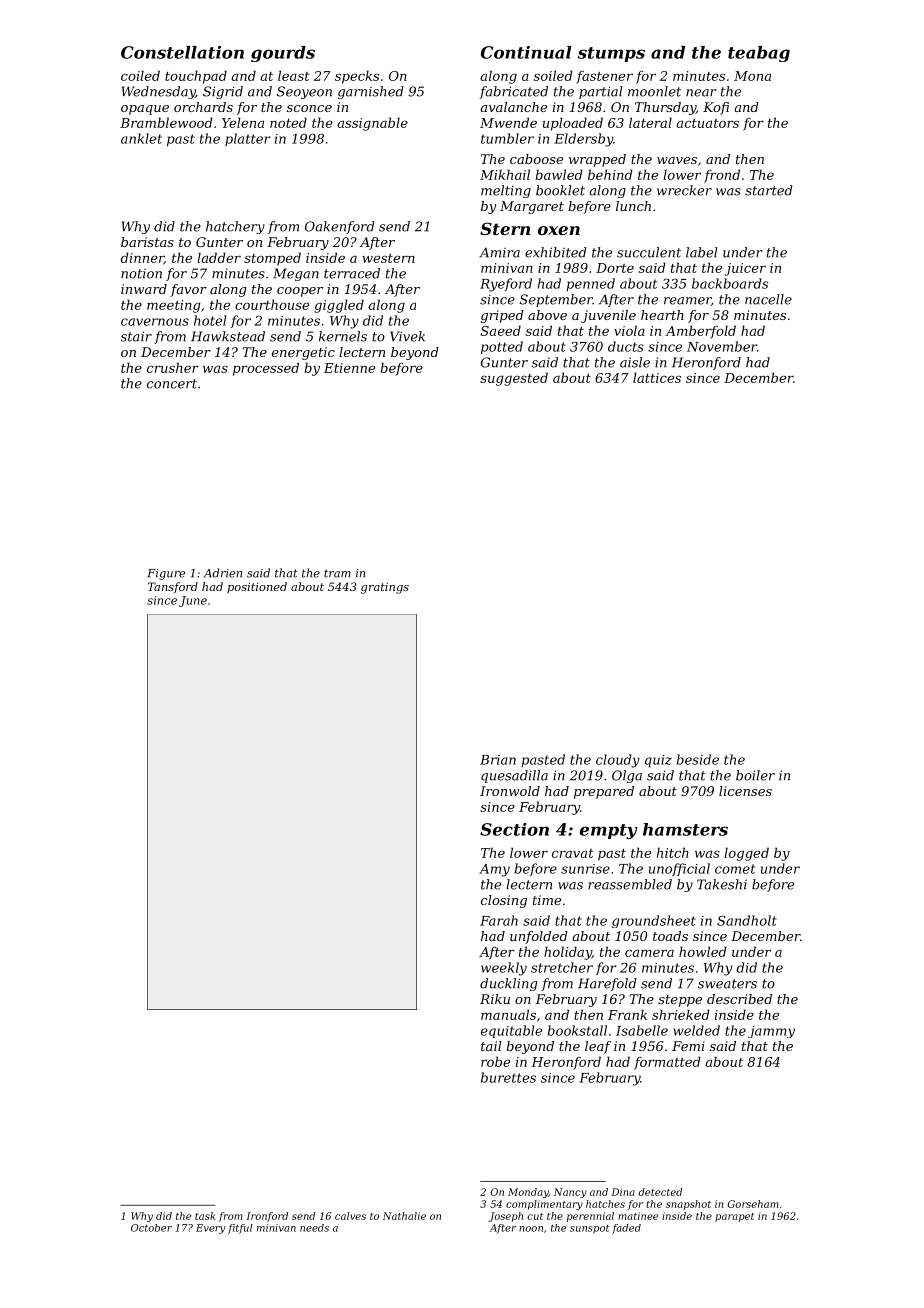 Image resolution: width=924 pixels, height=1308 pixels. I want to click on Farah, so click(499, 920).
